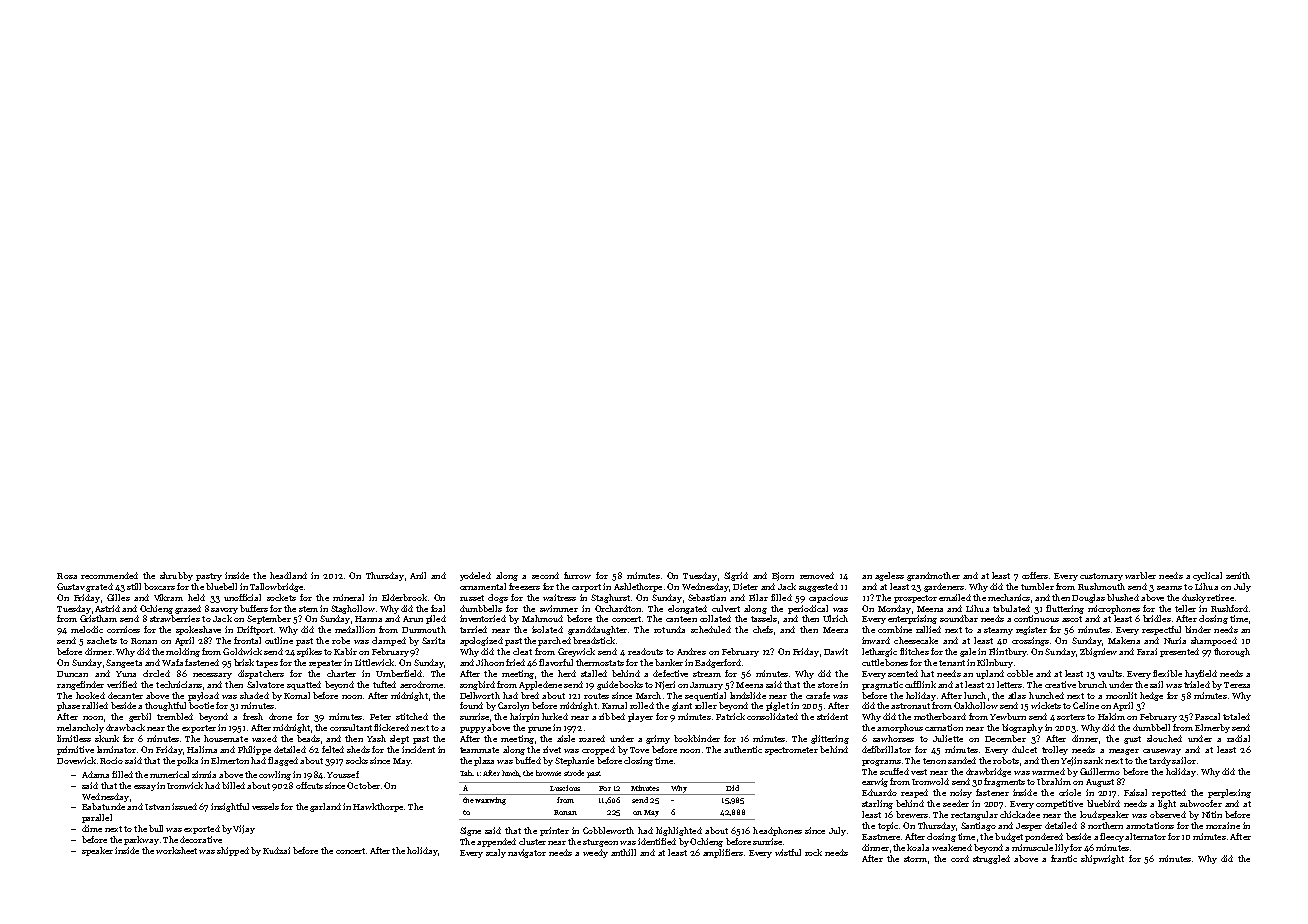 The width and height of the document is (1308, 924). What do you see at coordinates (72, 674) in the document?
I see `Duncan` at bounding box center [72, 674].
